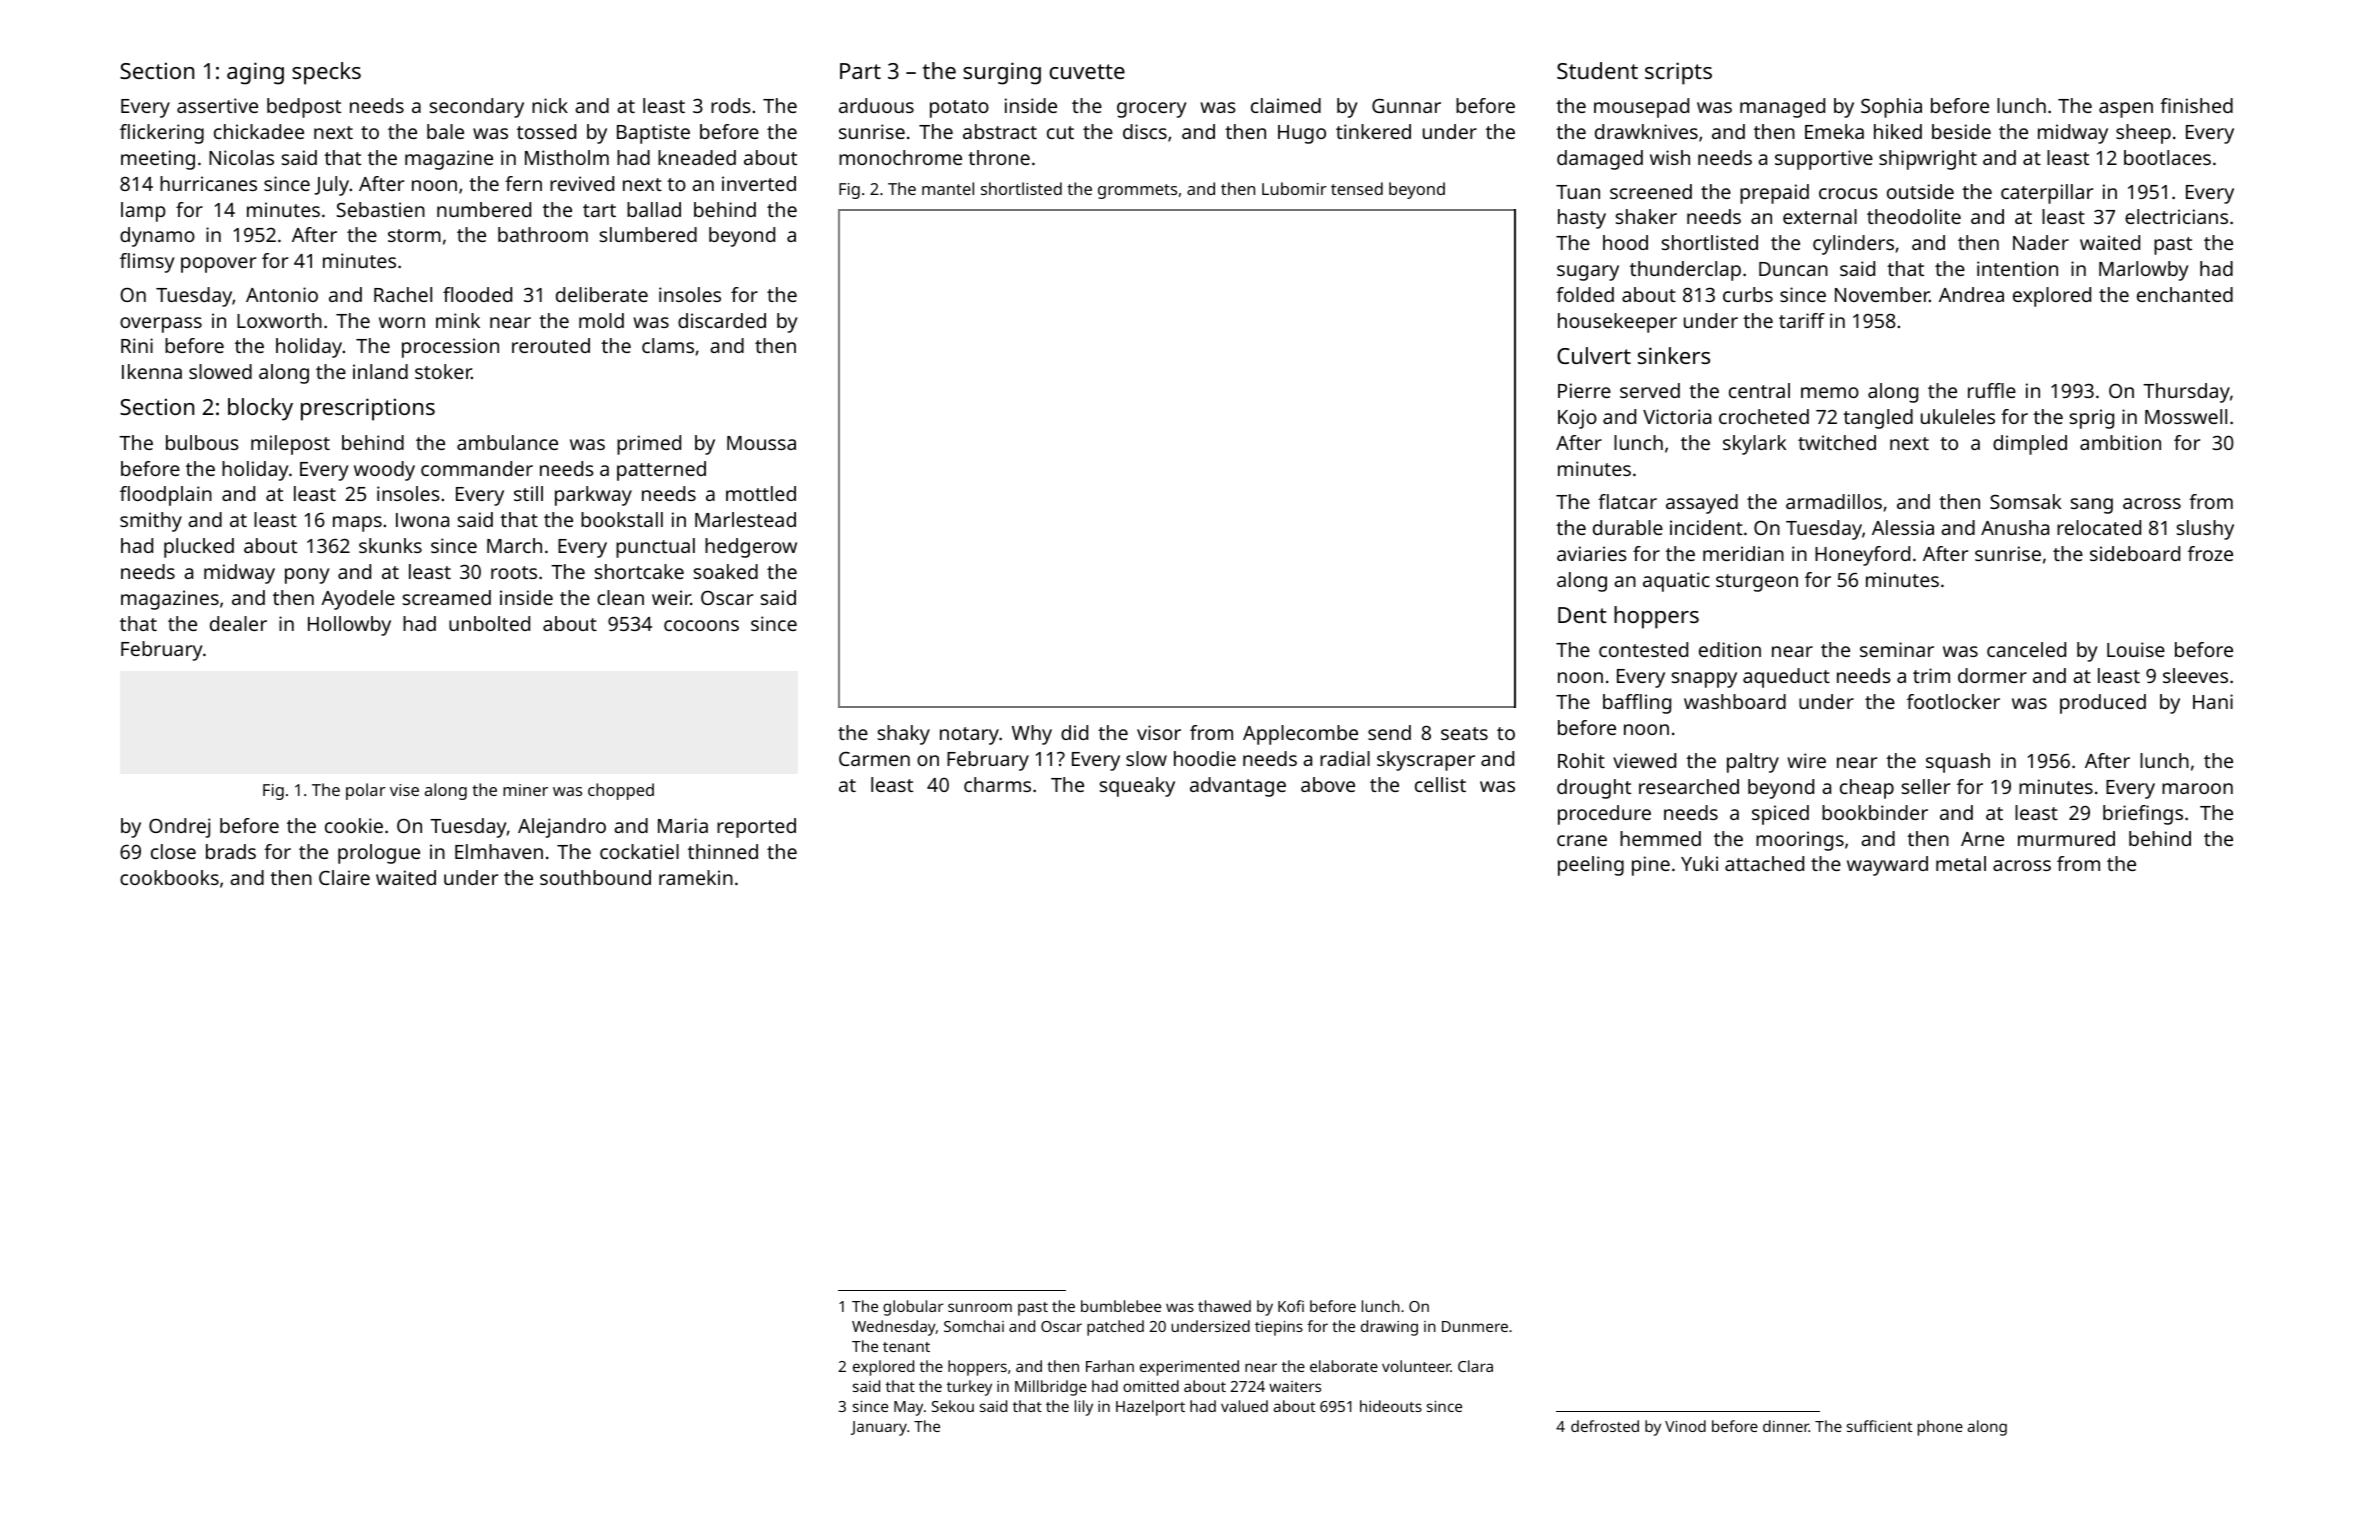 Image resolution: width=2354 pixels, height=1523 pixels. I want to click on Hollowby, so click(349, 626).
